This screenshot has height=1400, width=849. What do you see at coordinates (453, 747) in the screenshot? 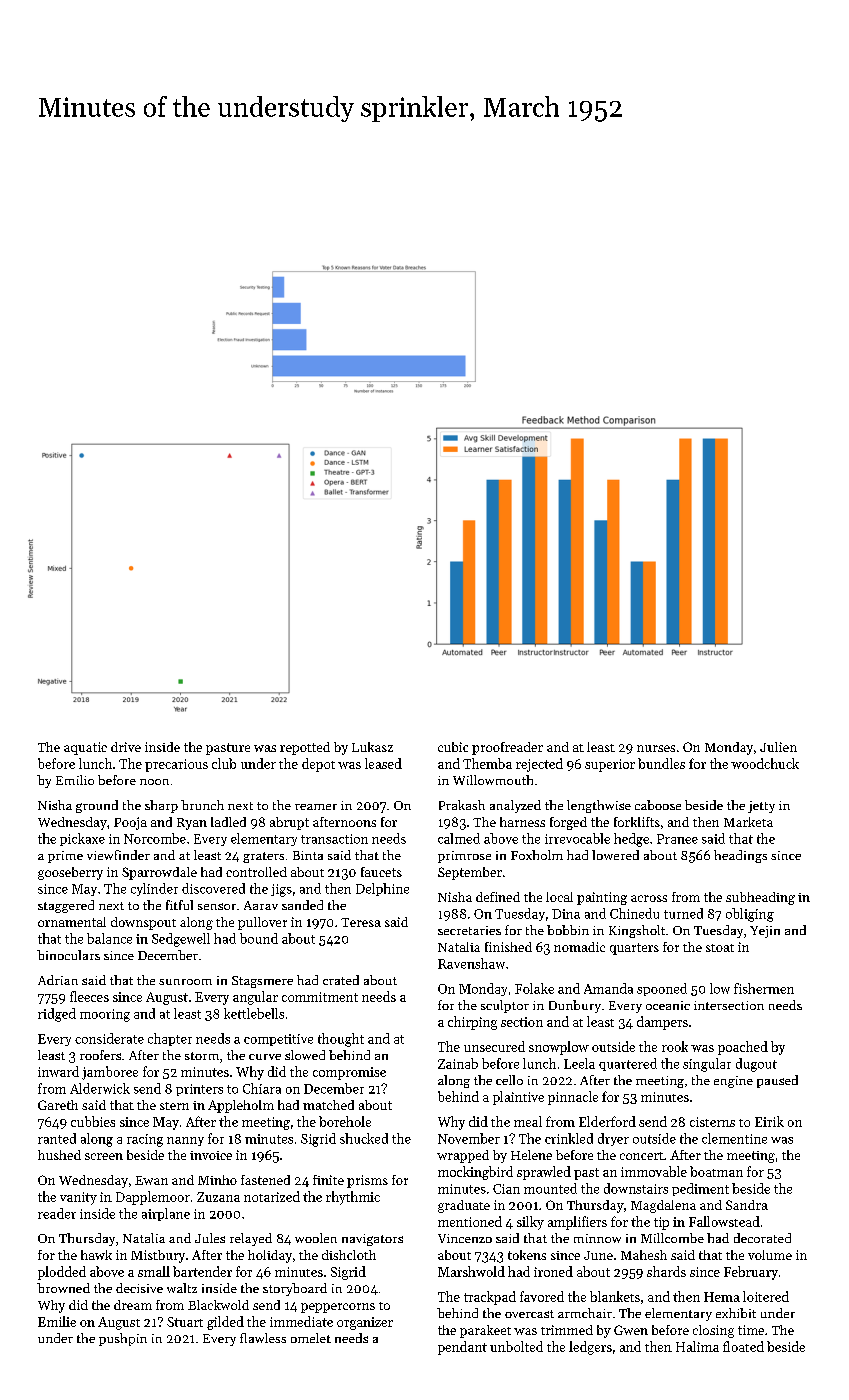
I see `cubic` at bounding box center [453, 747].
